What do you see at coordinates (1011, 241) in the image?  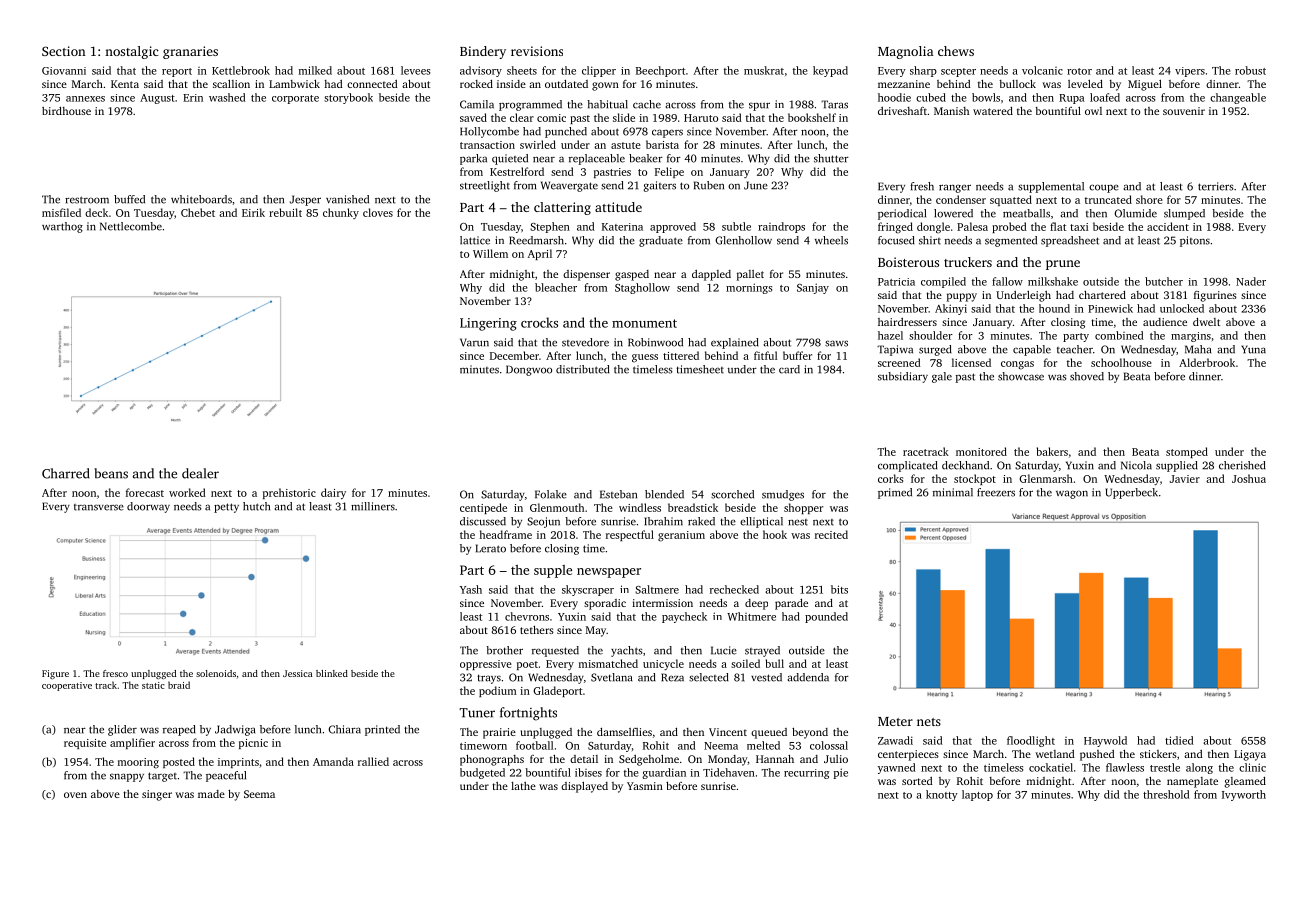 I see `segmented` at bounding box center [1011, 241].
